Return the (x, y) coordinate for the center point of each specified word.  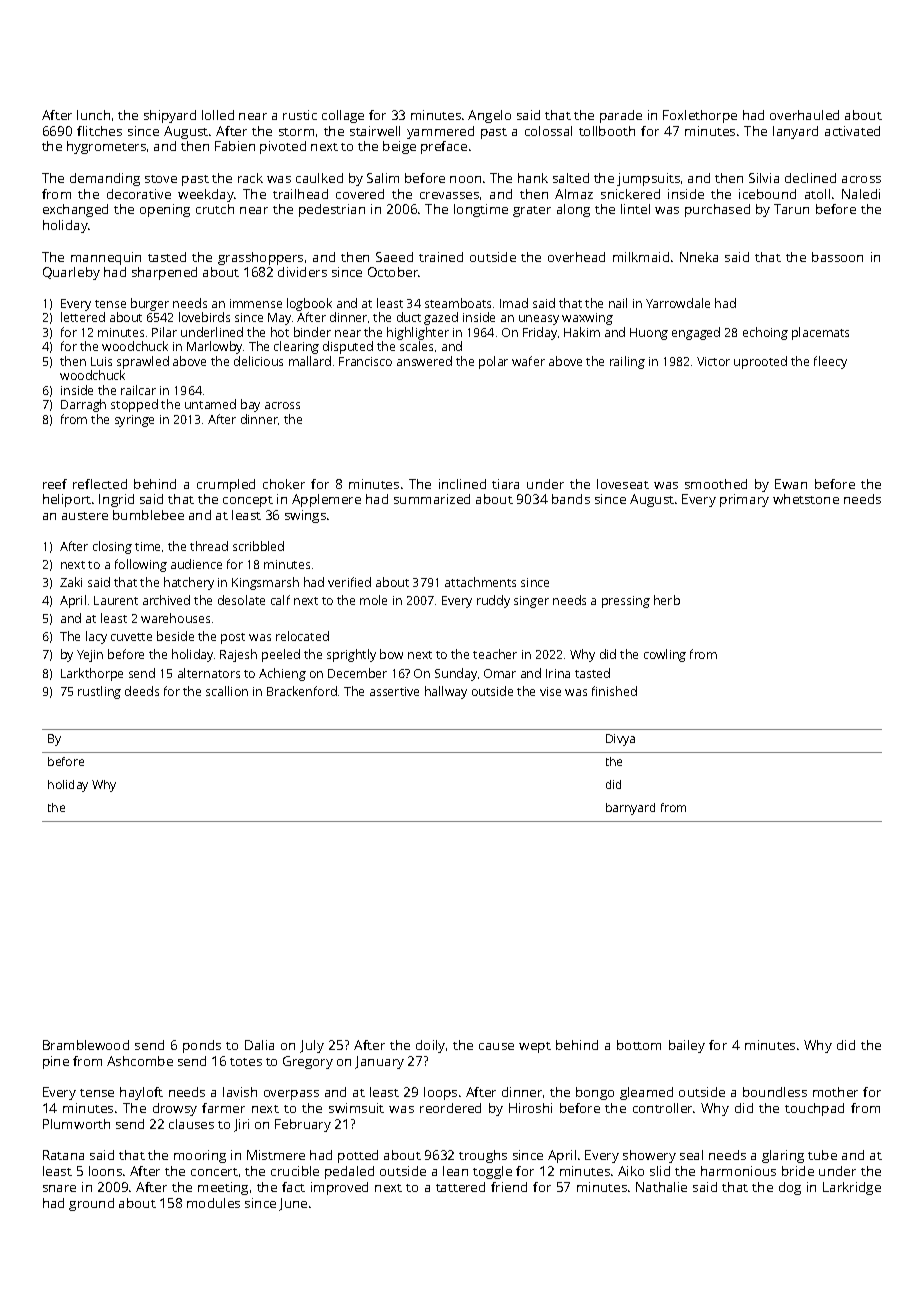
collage (343, 116)
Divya (620, 740)
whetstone (806, 499)
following (141, 565)
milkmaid (641, 257)
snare (59, 1188)
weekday (206, 195)
